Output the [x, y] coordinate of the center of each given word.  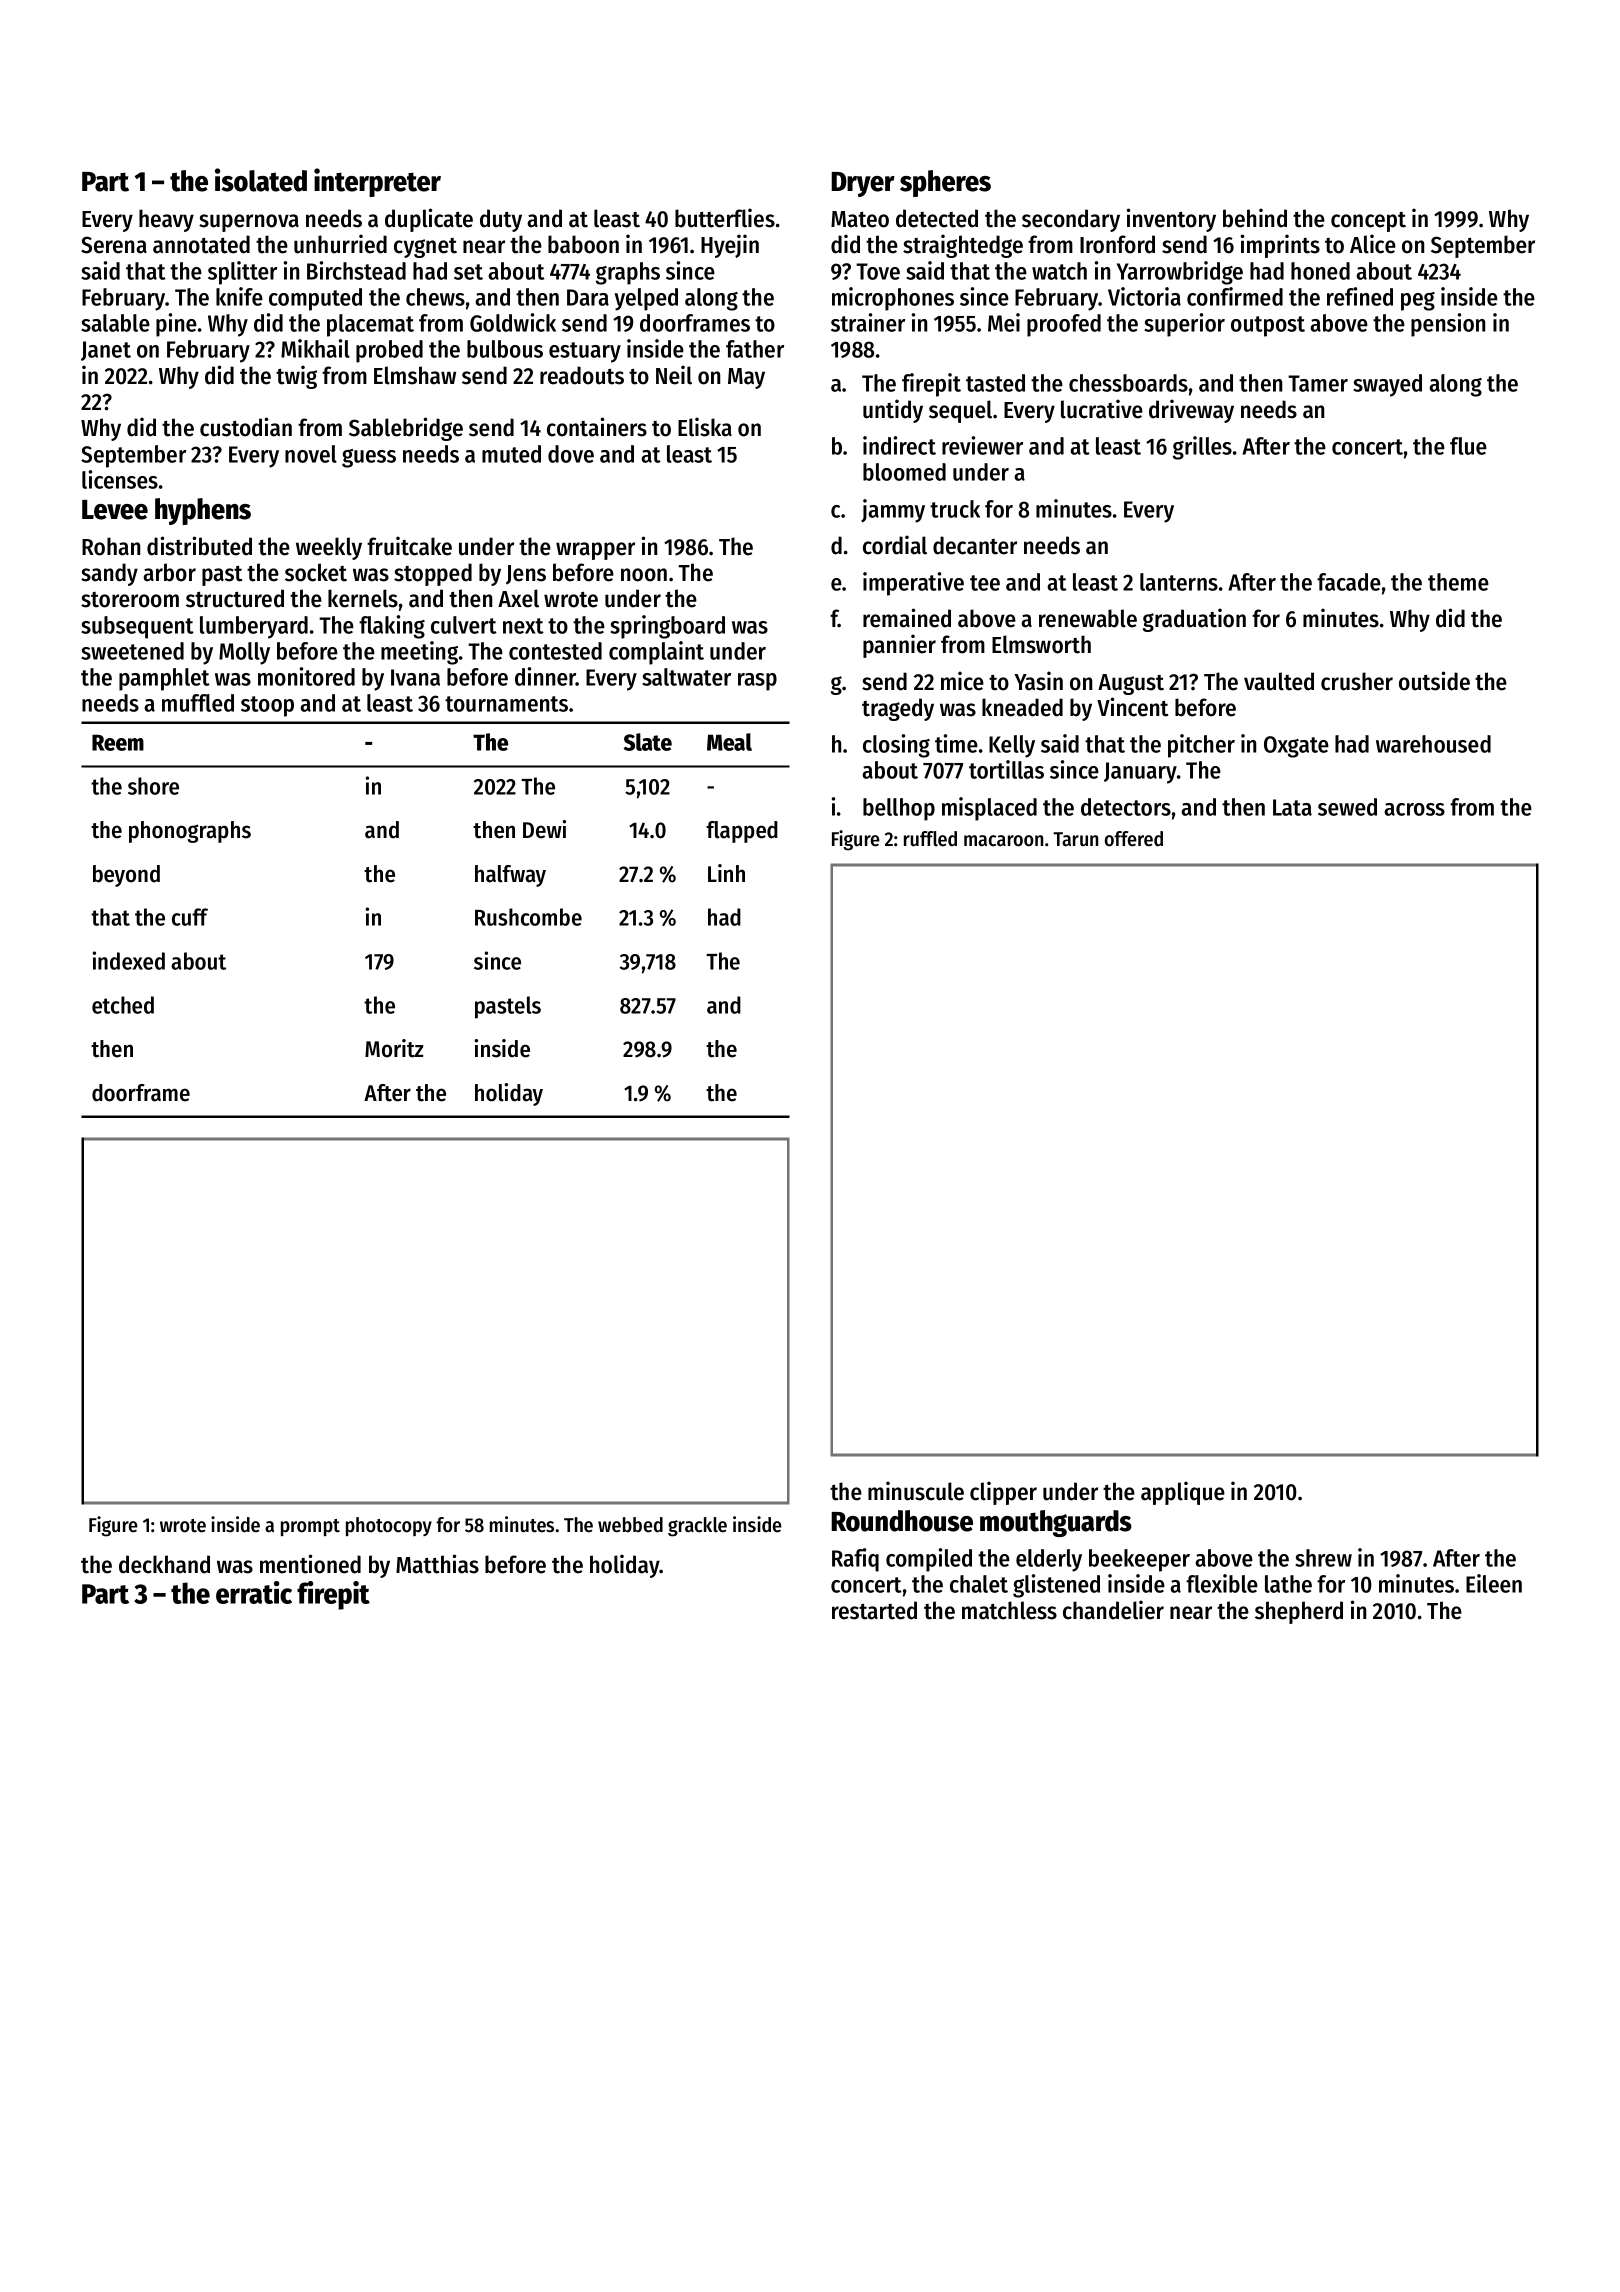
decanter [975, 545]
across [1414, 809]
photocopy [389, 1526]
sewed [1347, 807]
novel [311, 454]
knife [239, 296]
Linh [726, 873]
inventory [1171, 220]
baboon [583, 244]
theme [1458, 582]
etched [123, 1005]
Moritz [394, 1048]
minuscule [916, 1491]
